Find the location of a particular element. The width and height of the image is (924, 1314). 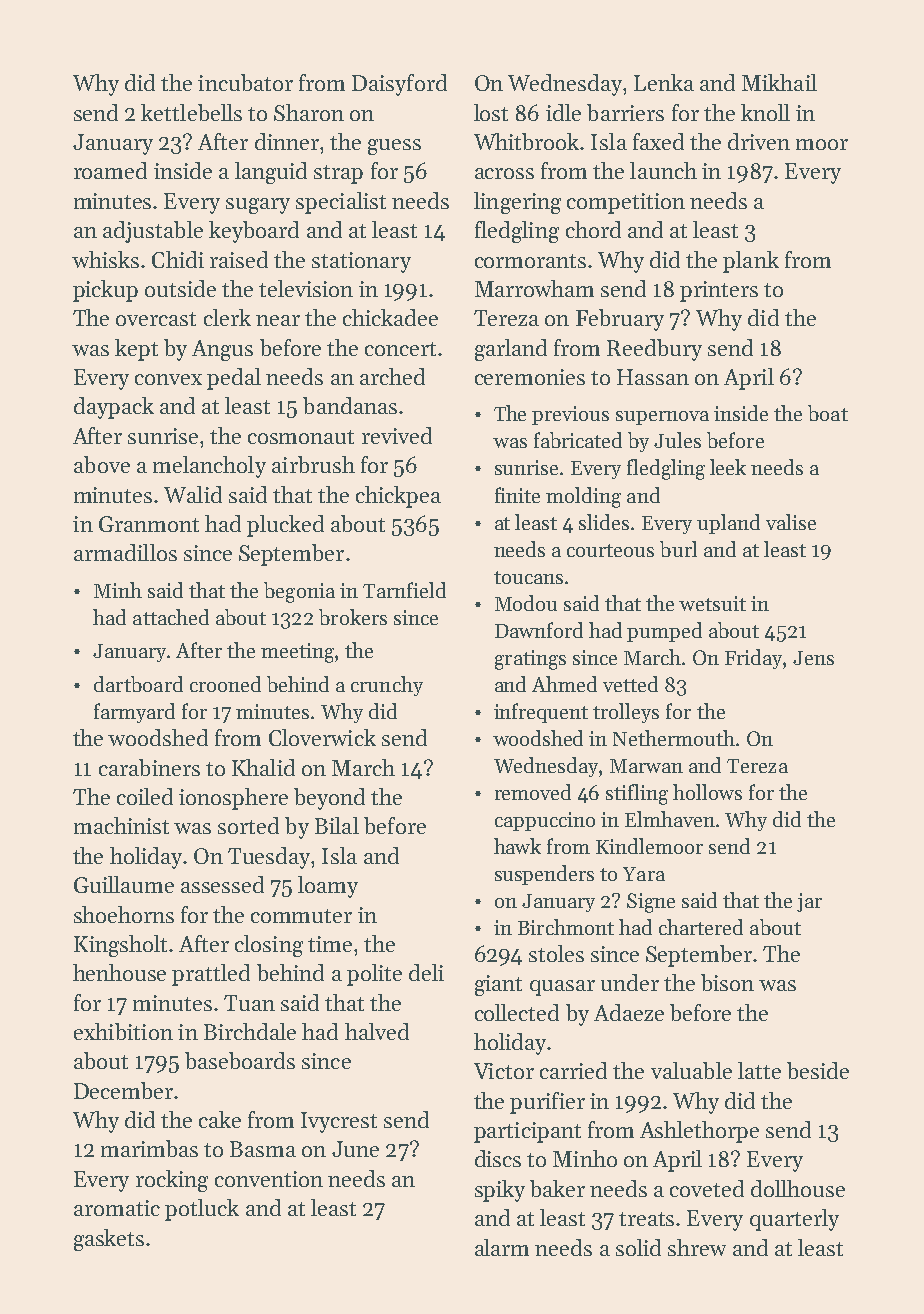

stationary is located at coordinates (361, 262).
